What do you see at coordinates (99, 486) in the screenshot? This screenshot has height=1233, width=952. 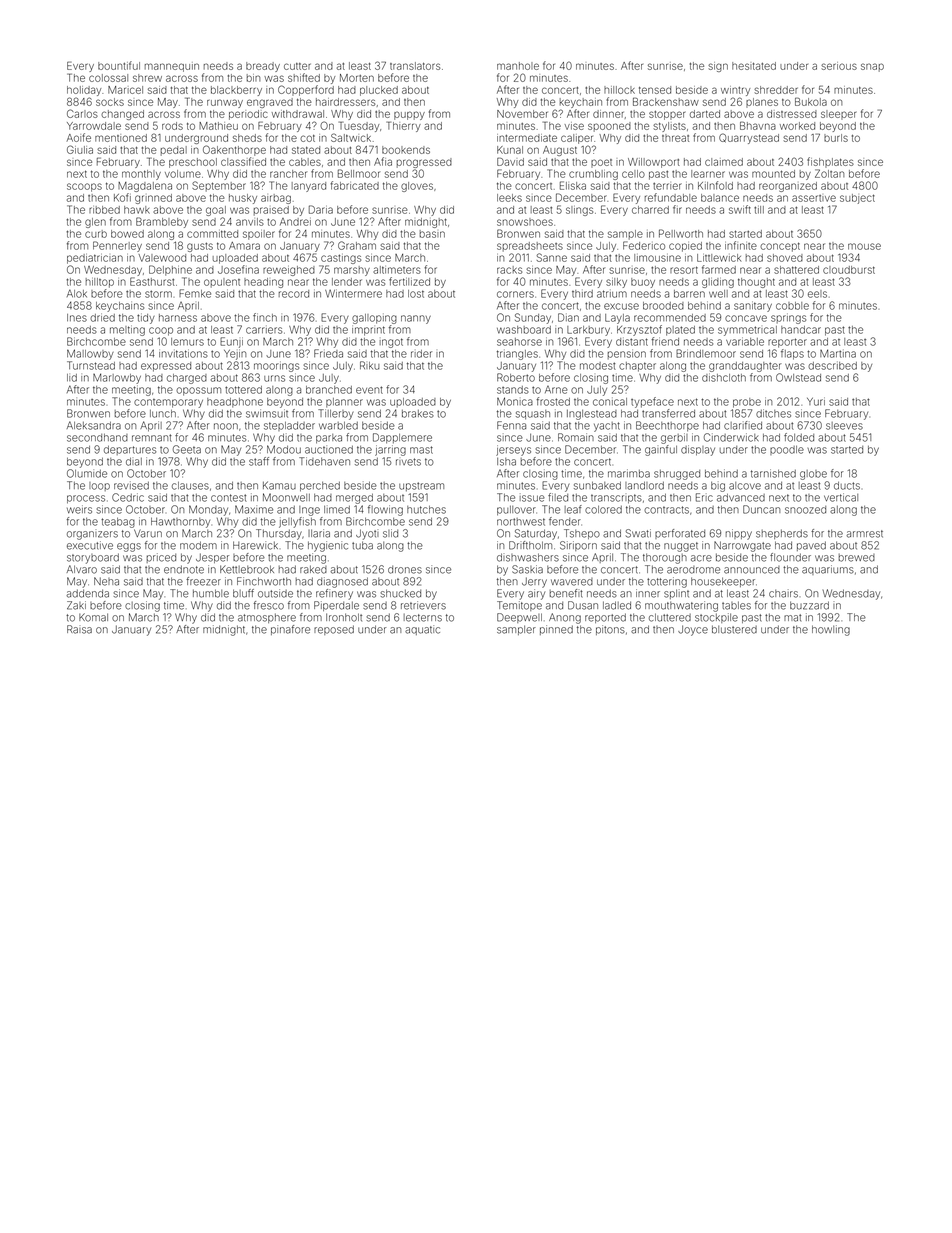 I see `loop` at bounding box center [99, 486].
